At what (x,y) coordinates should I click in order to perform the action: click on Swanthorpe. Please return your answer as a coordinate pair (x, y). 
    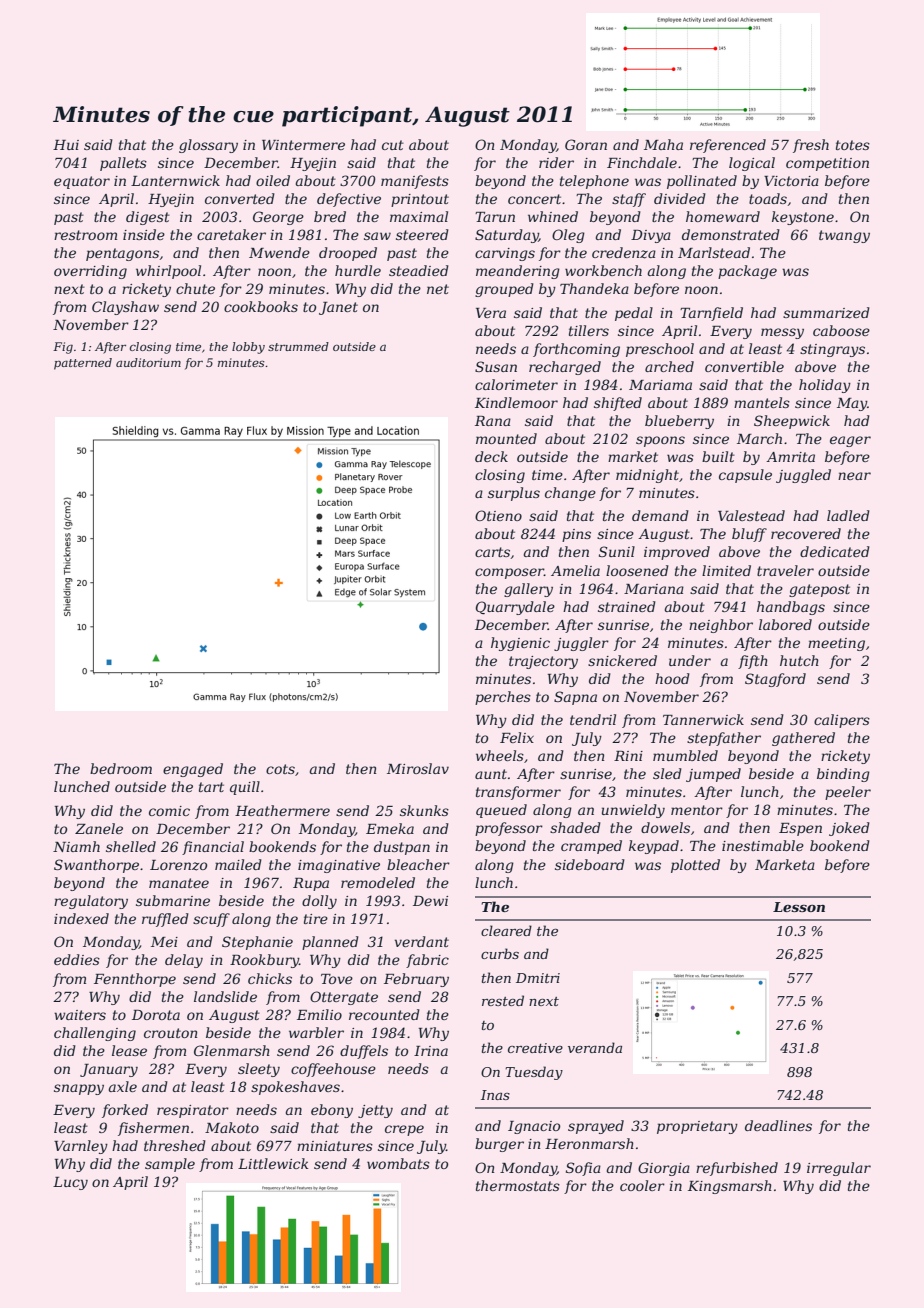
    Looking at the image, I should click on (96, 866).
